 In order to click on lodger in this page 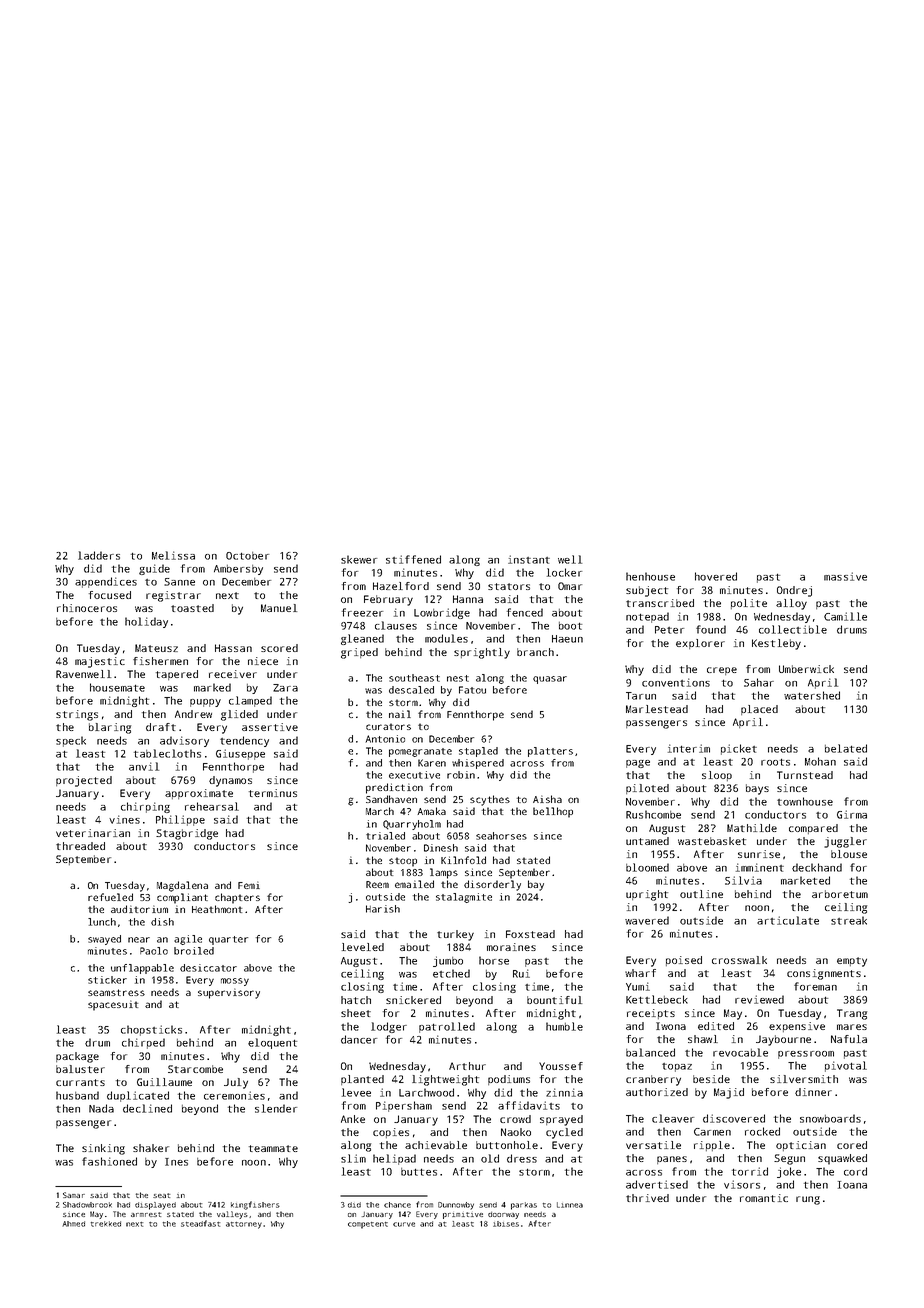, I will do `click(389, 1027)`.
